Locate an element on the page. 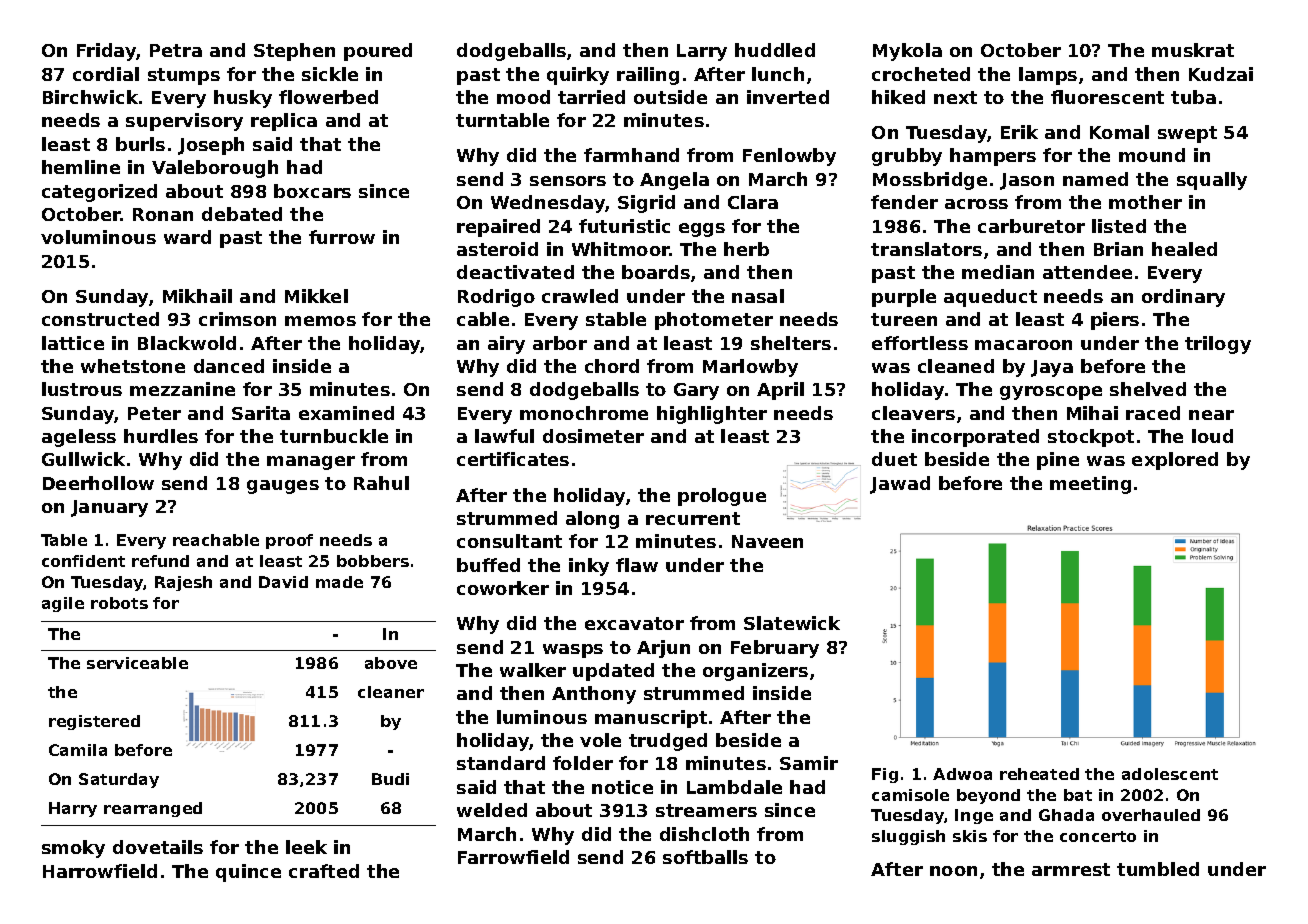  Harrowfield is located at coordinates (100, 871).
